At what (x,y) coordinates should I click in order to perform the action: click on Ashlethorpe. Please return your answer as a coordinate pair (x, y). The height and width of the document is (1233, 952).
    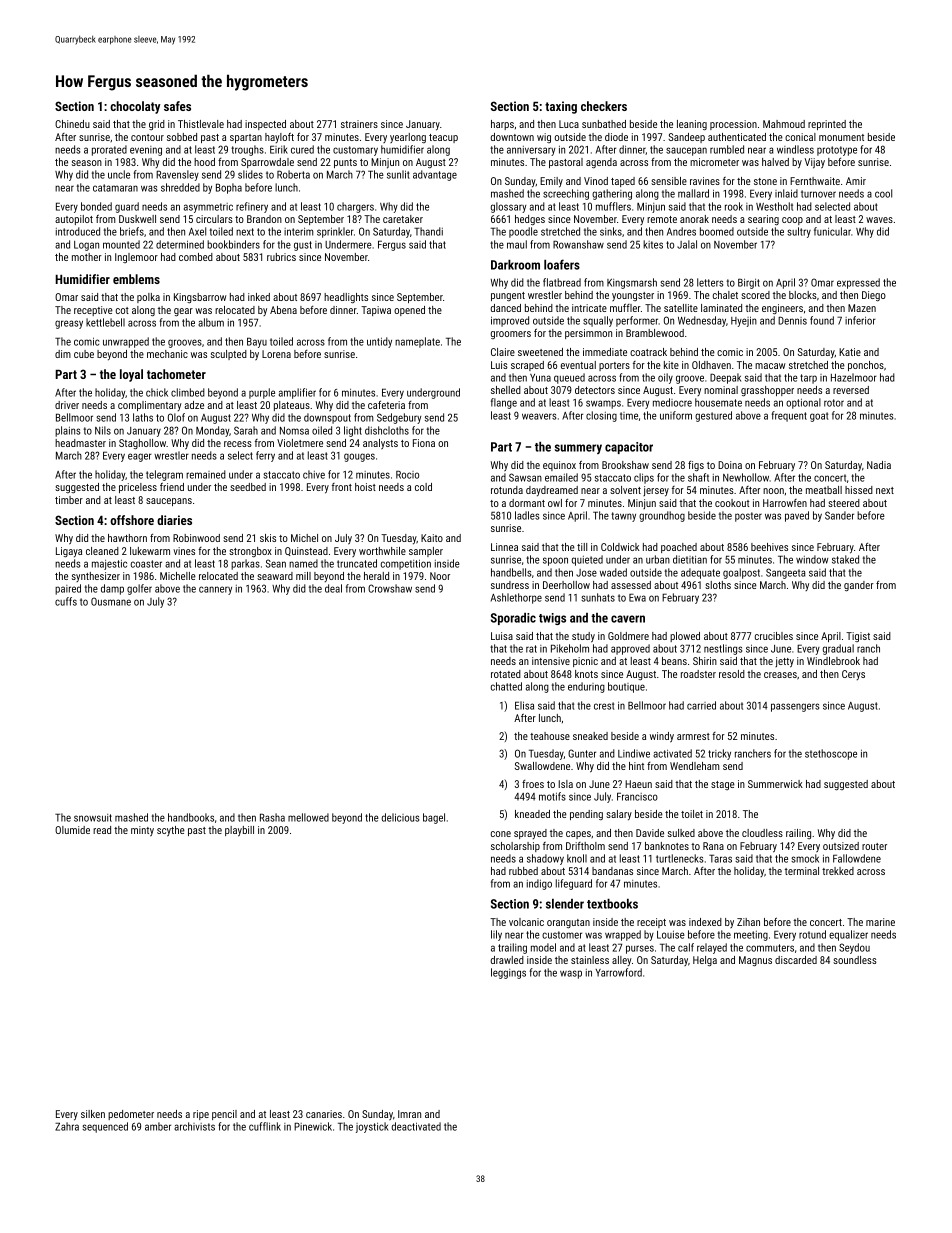
    Looking at the image, I should click on (516, 598).
